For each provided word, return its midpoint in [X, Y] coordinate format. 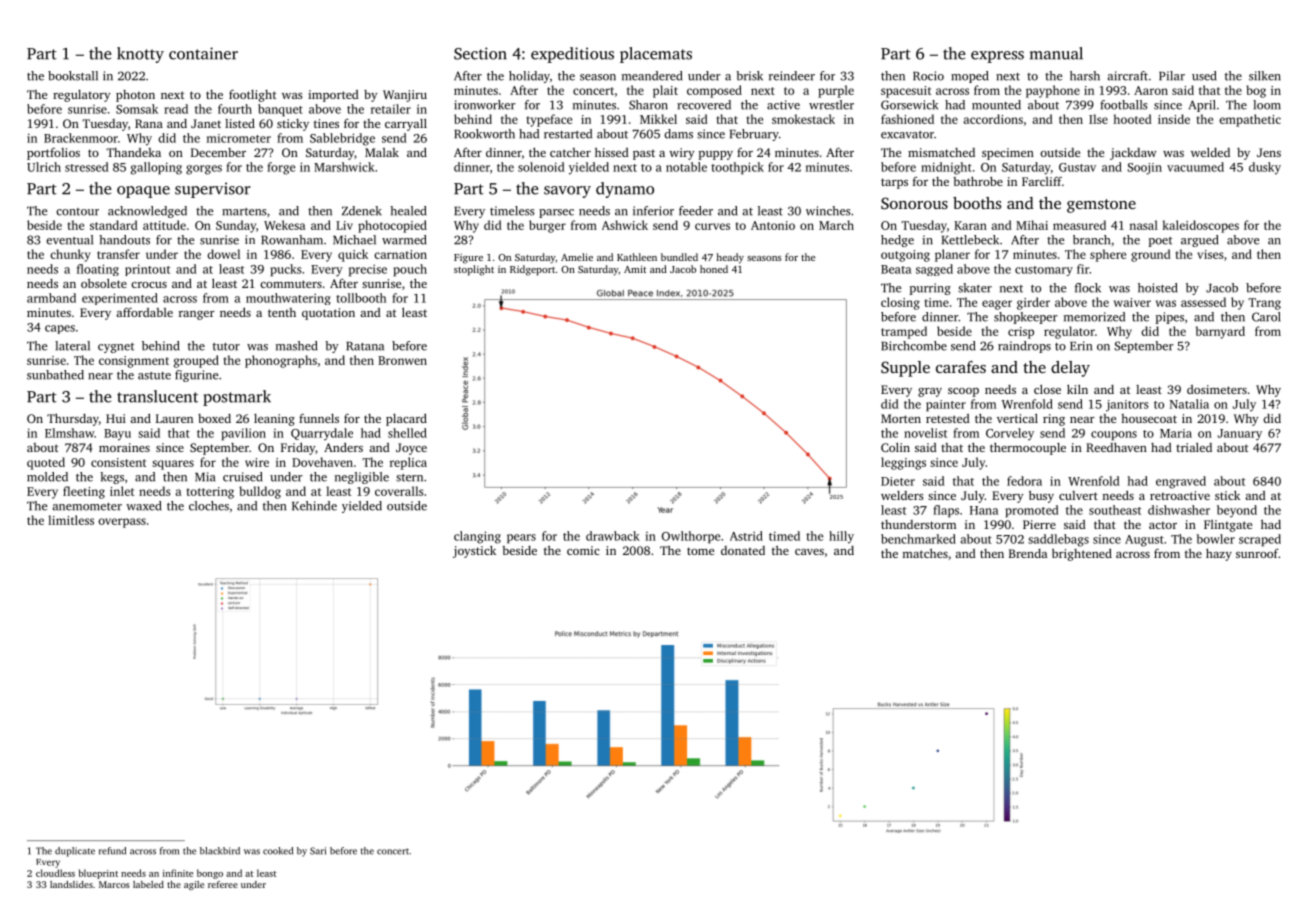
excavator [907, 135]
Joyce [411, 449]
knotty [140, 55]
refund [112, 851]
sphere [1108, 255]
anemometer [87, 507]
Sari [318, 851]
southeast [1115, 510]
